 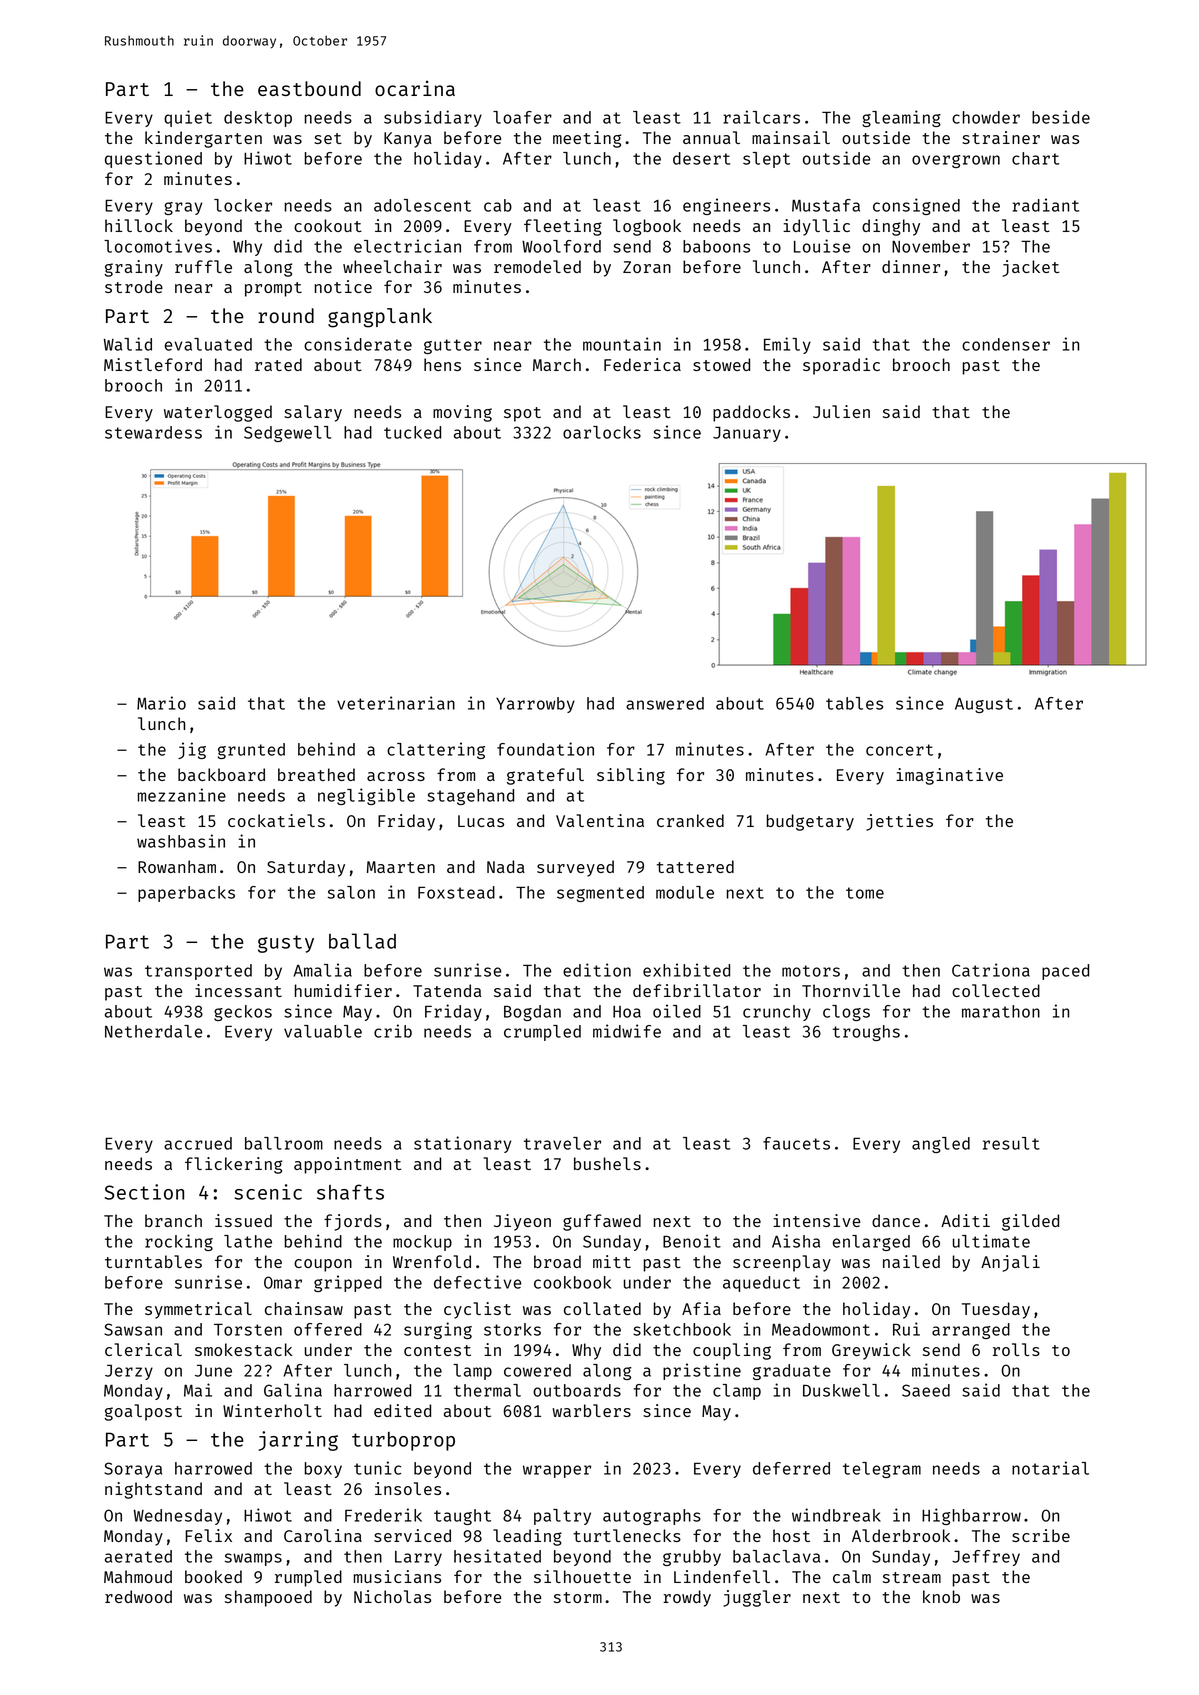 What do you see at coordinates (248, 1241) in the screenshot?
I see `lathe` at bounding box center [248, 1241].
